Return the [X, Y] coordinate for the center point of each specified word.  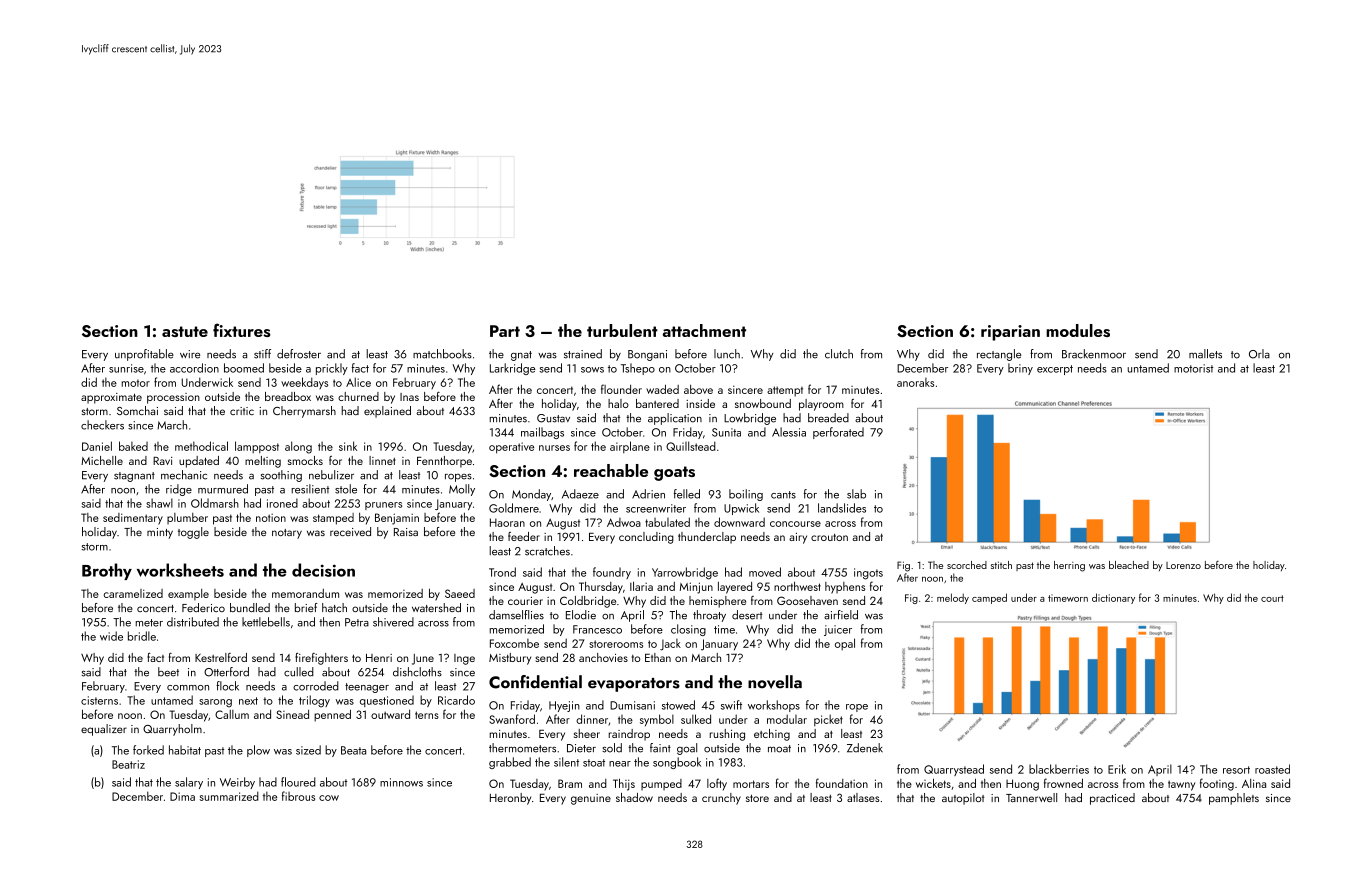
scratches [547, 551]
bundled [250, 607]
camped [989, 598]
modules [1078, 330]
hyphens [845, 588]
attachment [704, 330]
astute [185, 331]
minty [160, 533]
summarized [229, 796]
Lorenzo [1183, 565]
